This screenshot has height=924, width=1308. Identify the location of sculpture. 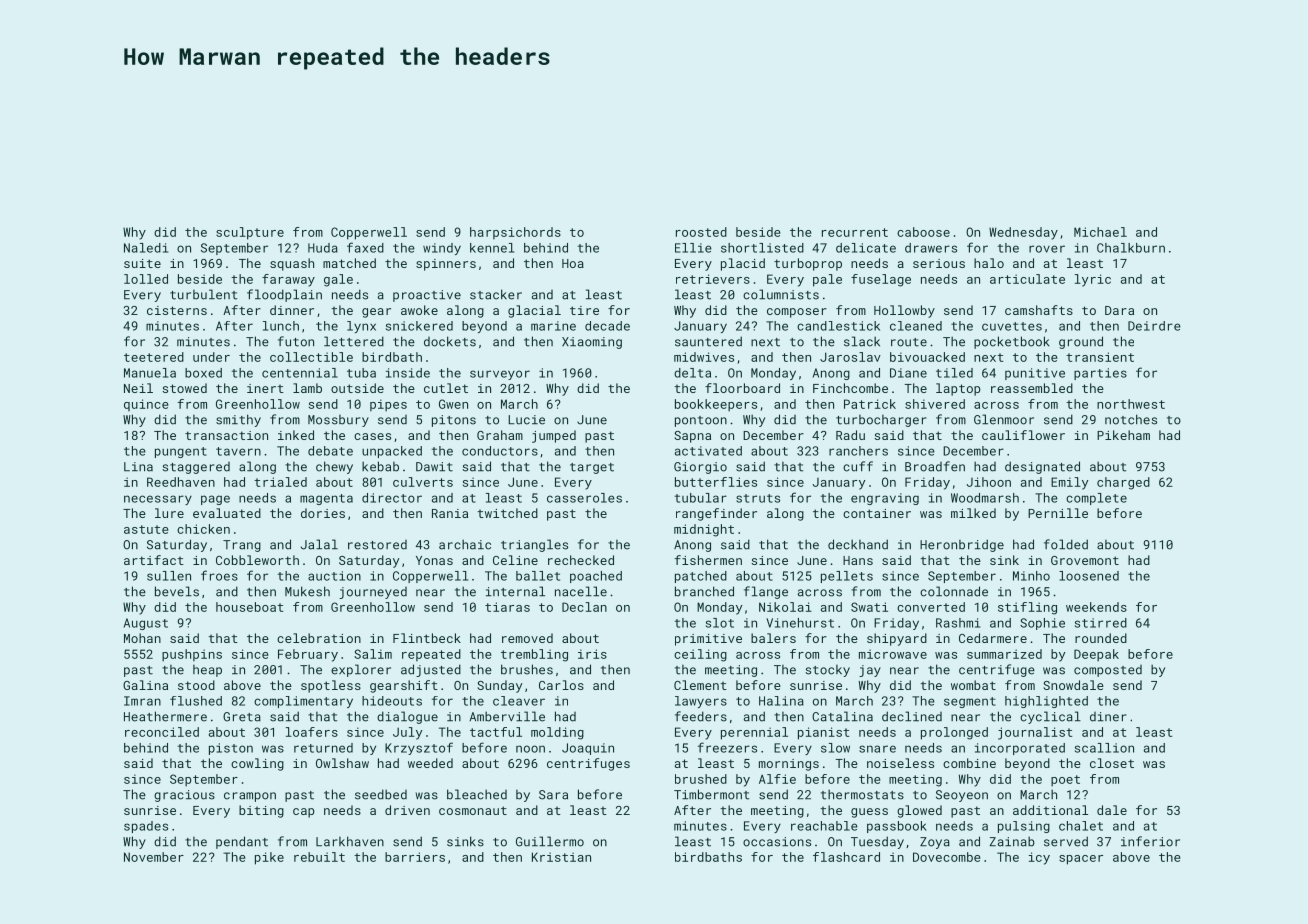
(250, 233).
